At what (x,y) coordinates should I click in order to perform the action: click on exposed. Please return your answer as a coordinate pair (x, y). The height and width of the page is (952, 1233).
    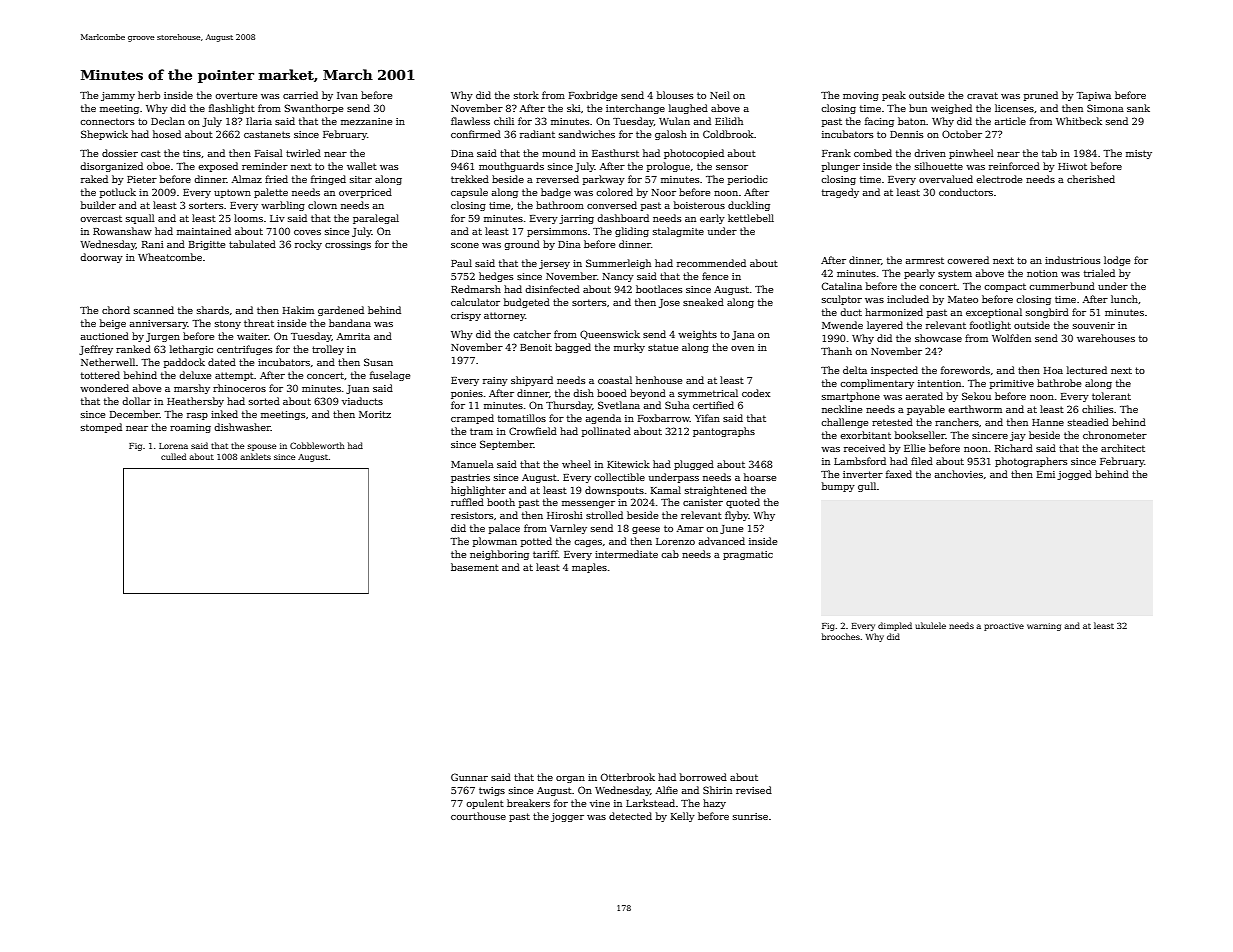
    Looking at the image, I should click on (218, 167).
